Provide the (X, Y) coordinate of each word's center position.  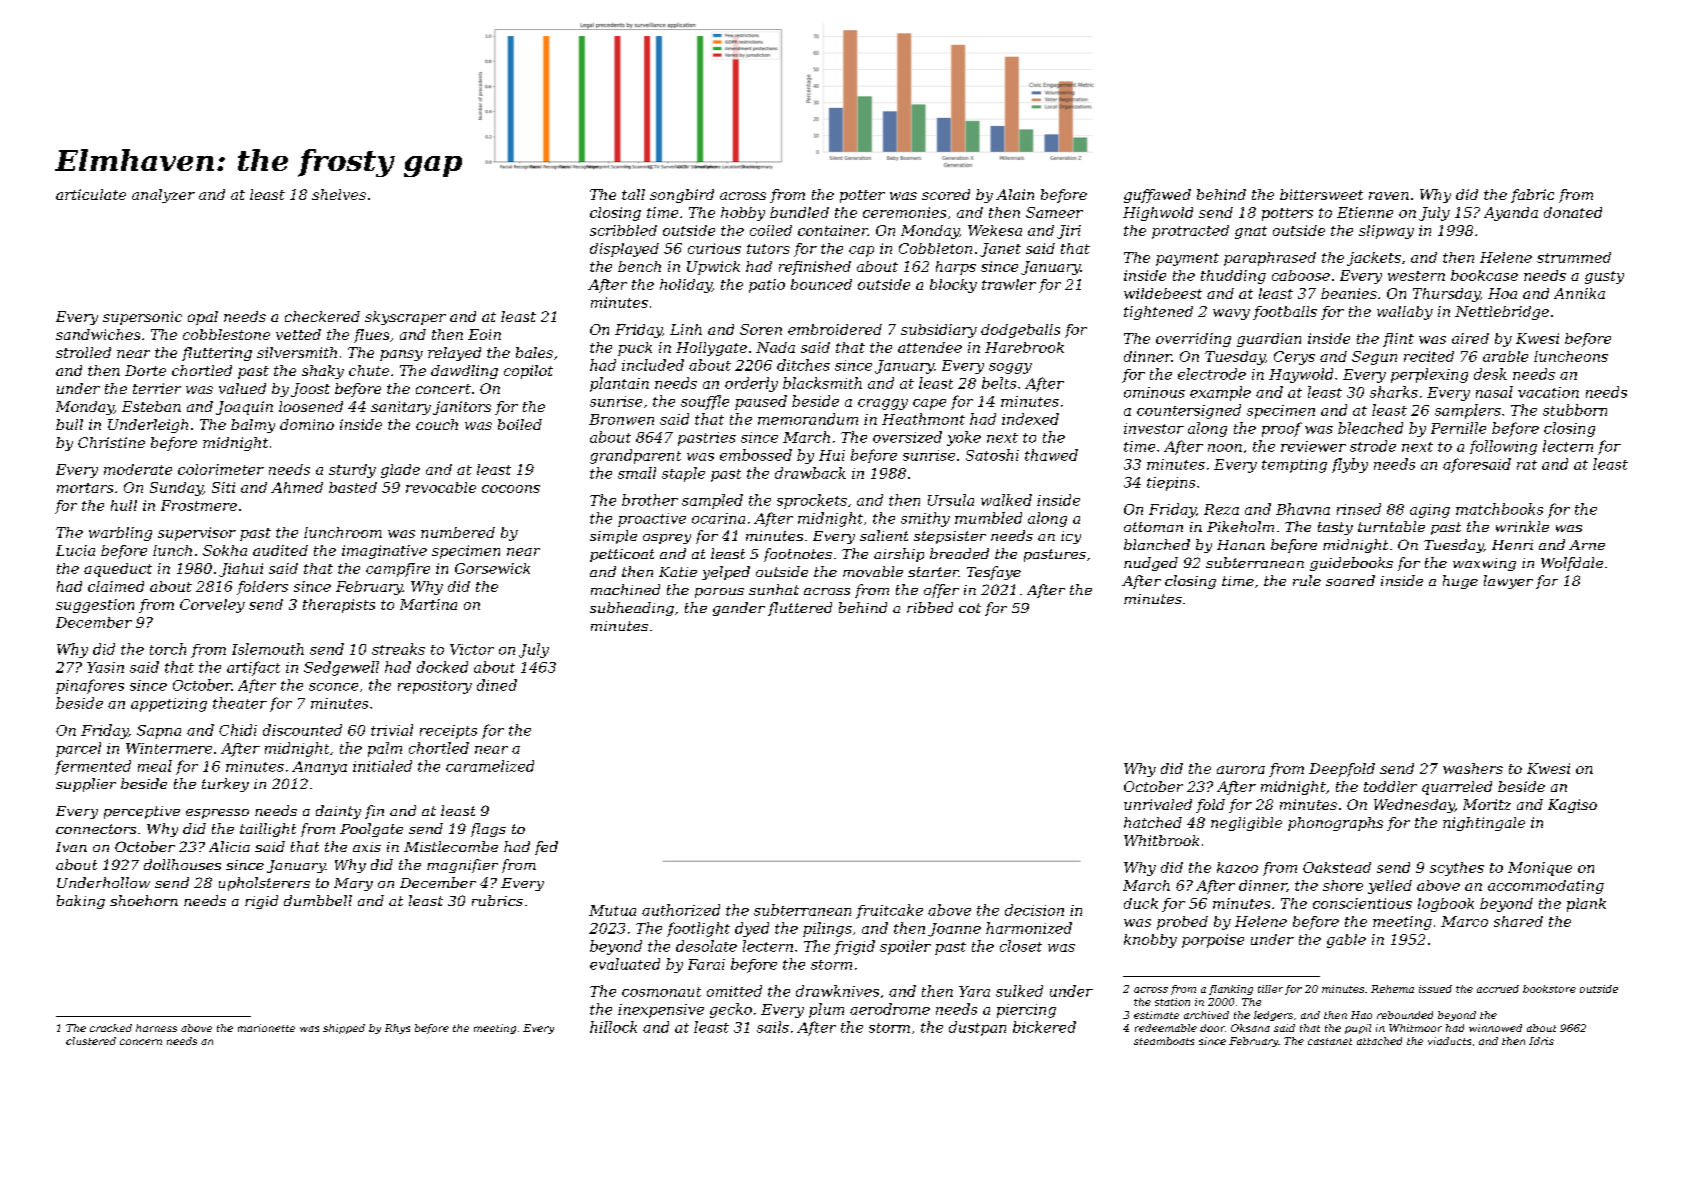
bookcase (1484, 275)
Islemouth (268, 649)
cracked (111, 1028)
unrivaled (1158, 804)
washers (1473, 768)
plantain (619, 384)
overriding (1193, 340)
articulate (91, 194)
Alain (1015, 194)
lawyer (1508, 582)
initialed (382, 766)
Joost (310, 390)
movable (873, 571)
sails (773, 1027)
